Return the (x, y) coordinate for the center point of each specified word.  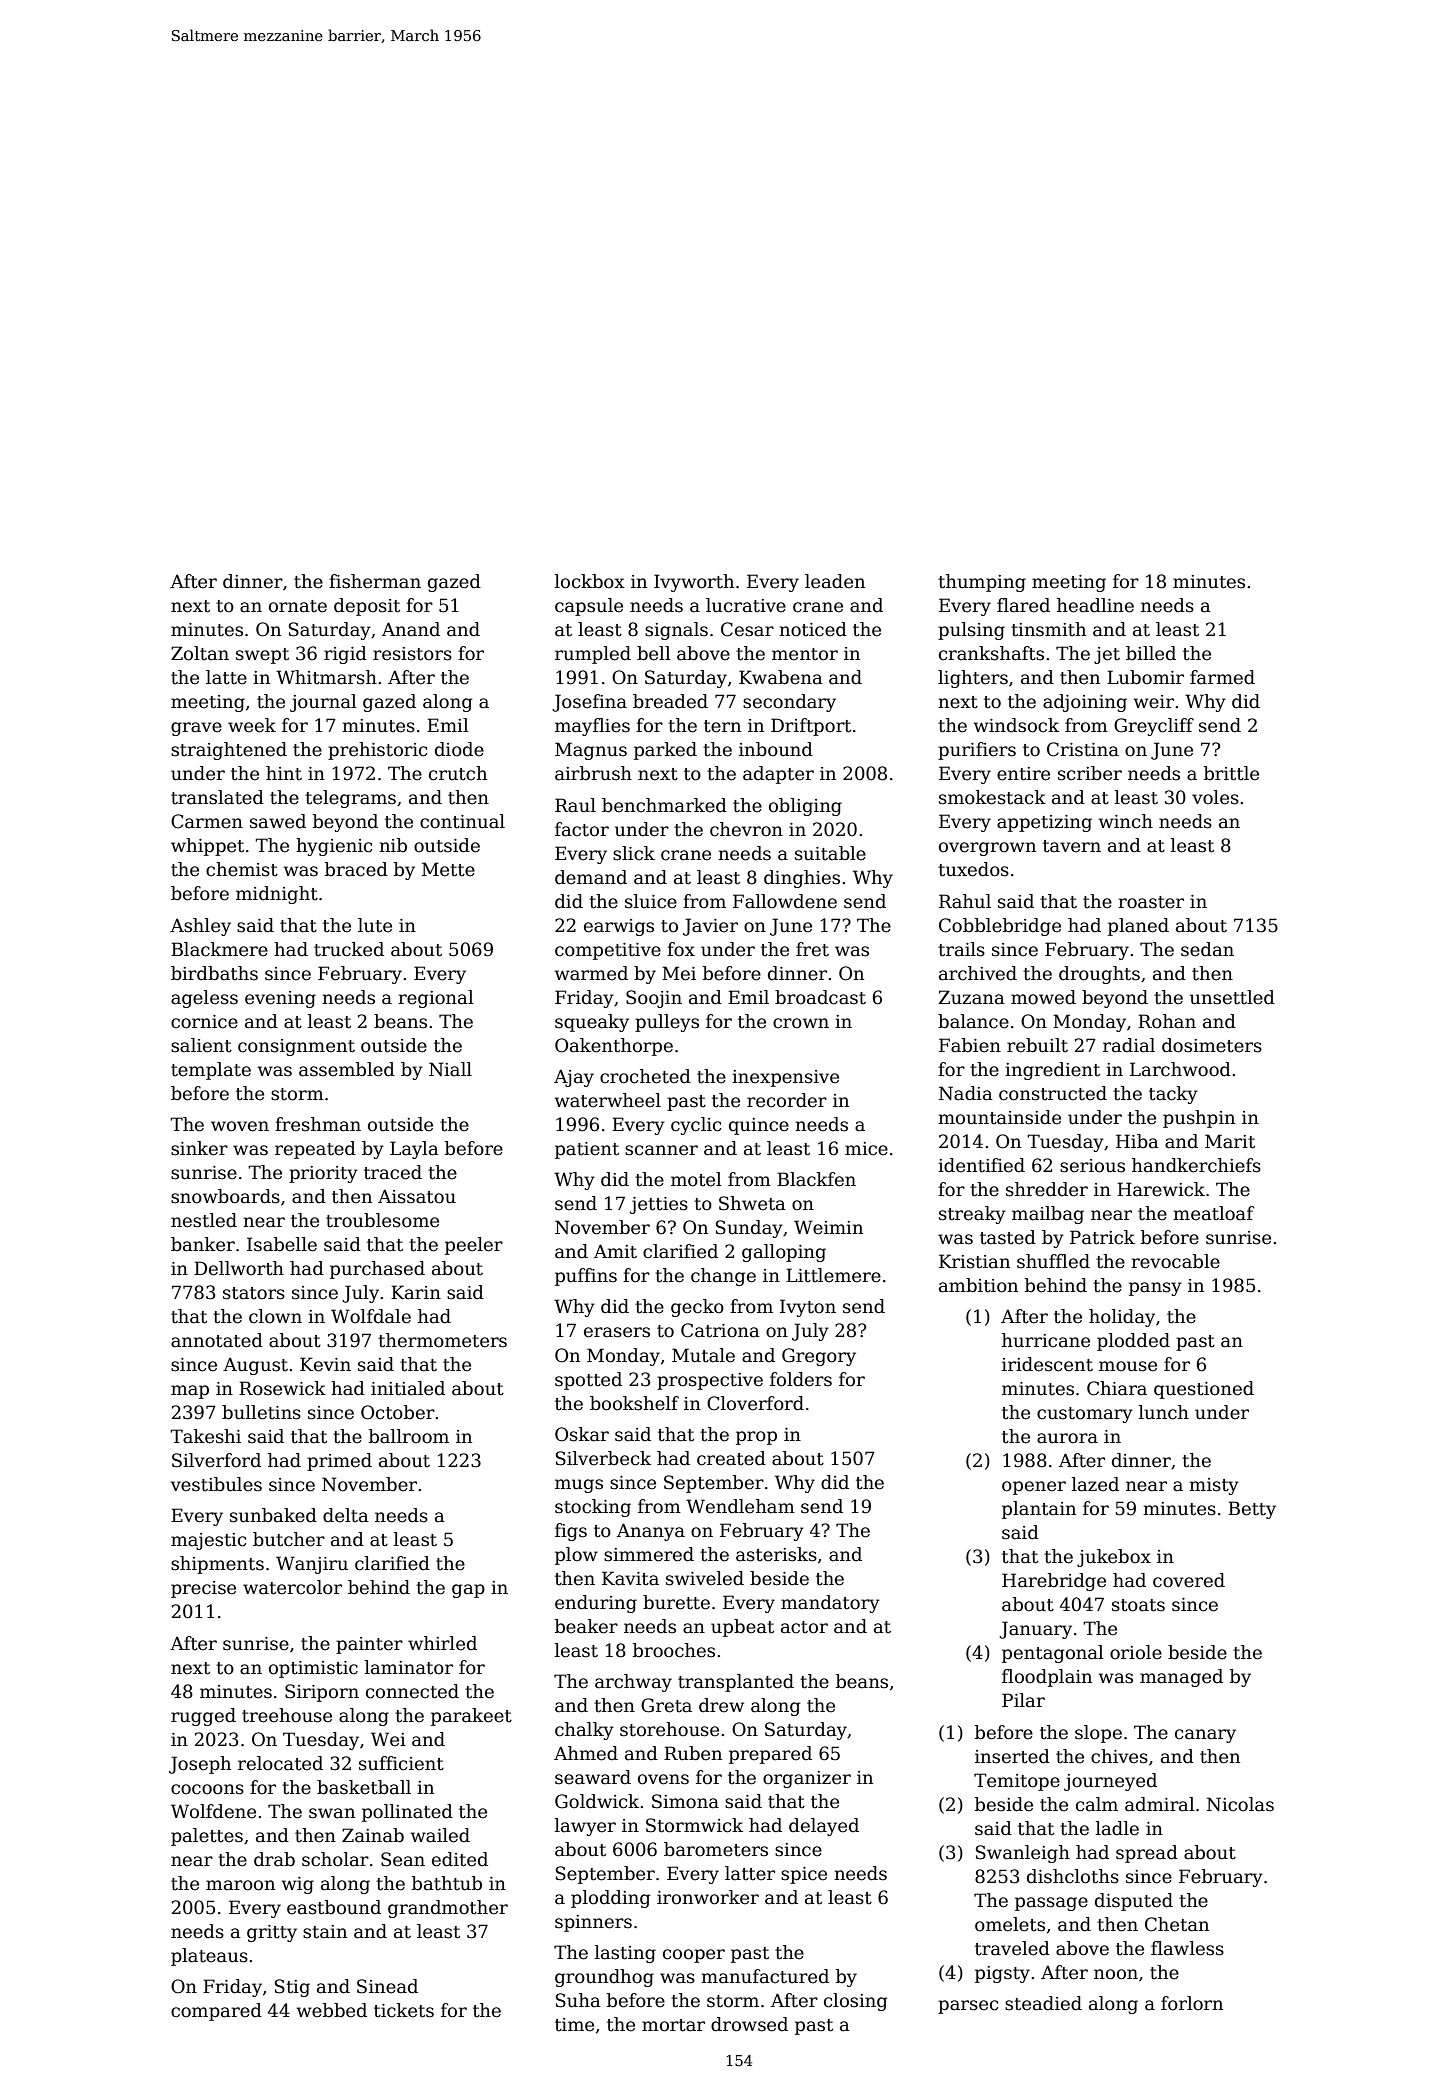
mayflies (592, 727)
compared (216, 2012)
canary (1205, 1736)
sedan (1207, 949)
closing (855, 2002)
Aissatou (417, 1196)
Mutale (703, 1355)
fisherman (375, 581)
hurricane (1046, 1340)
